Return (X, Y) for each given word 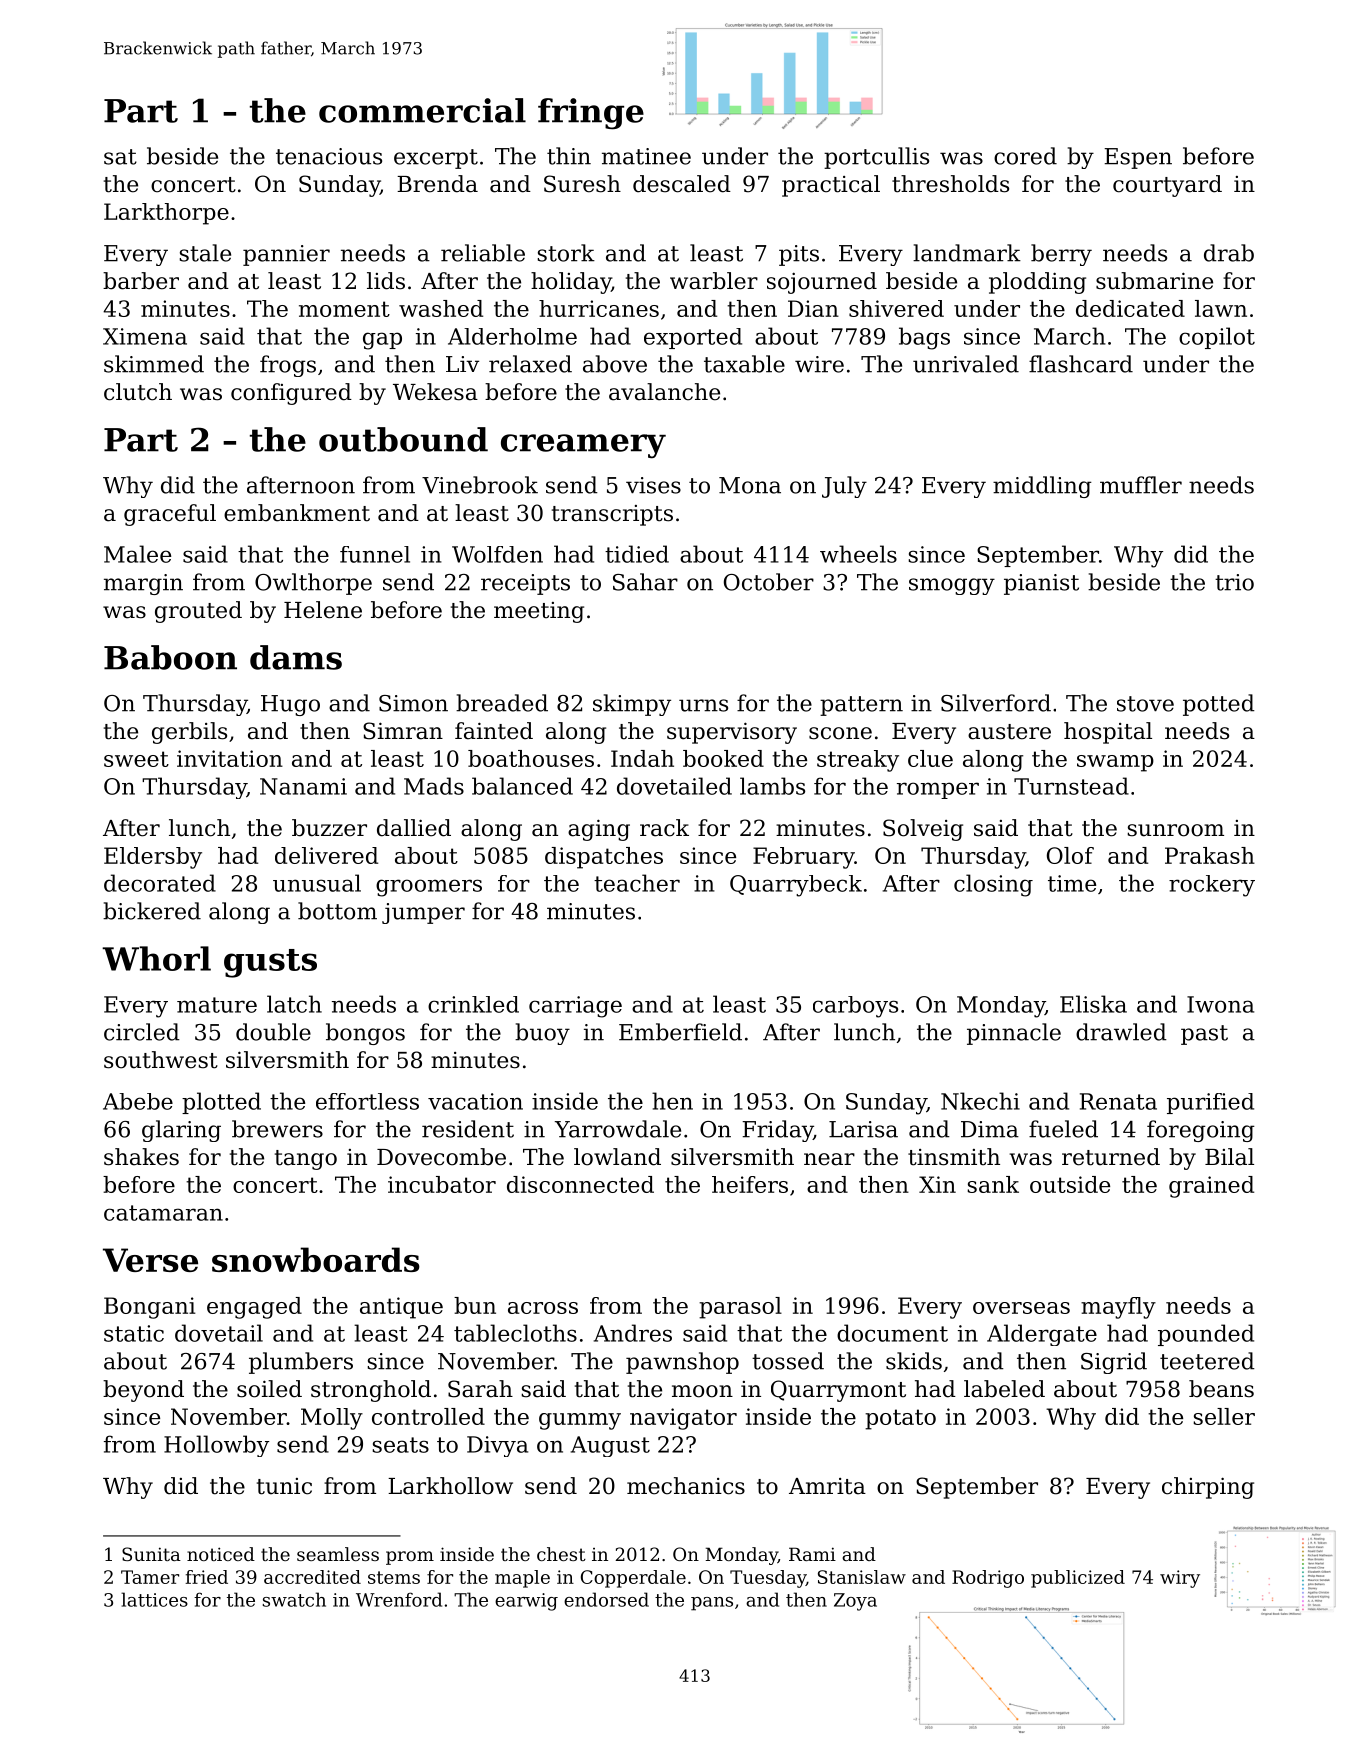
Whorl (156, 958)
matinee (646, 156)
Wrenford (399, 1599)
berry (1061, 255)
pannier (286, 255)
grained (1211, 1187)
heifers (750, 1184)
